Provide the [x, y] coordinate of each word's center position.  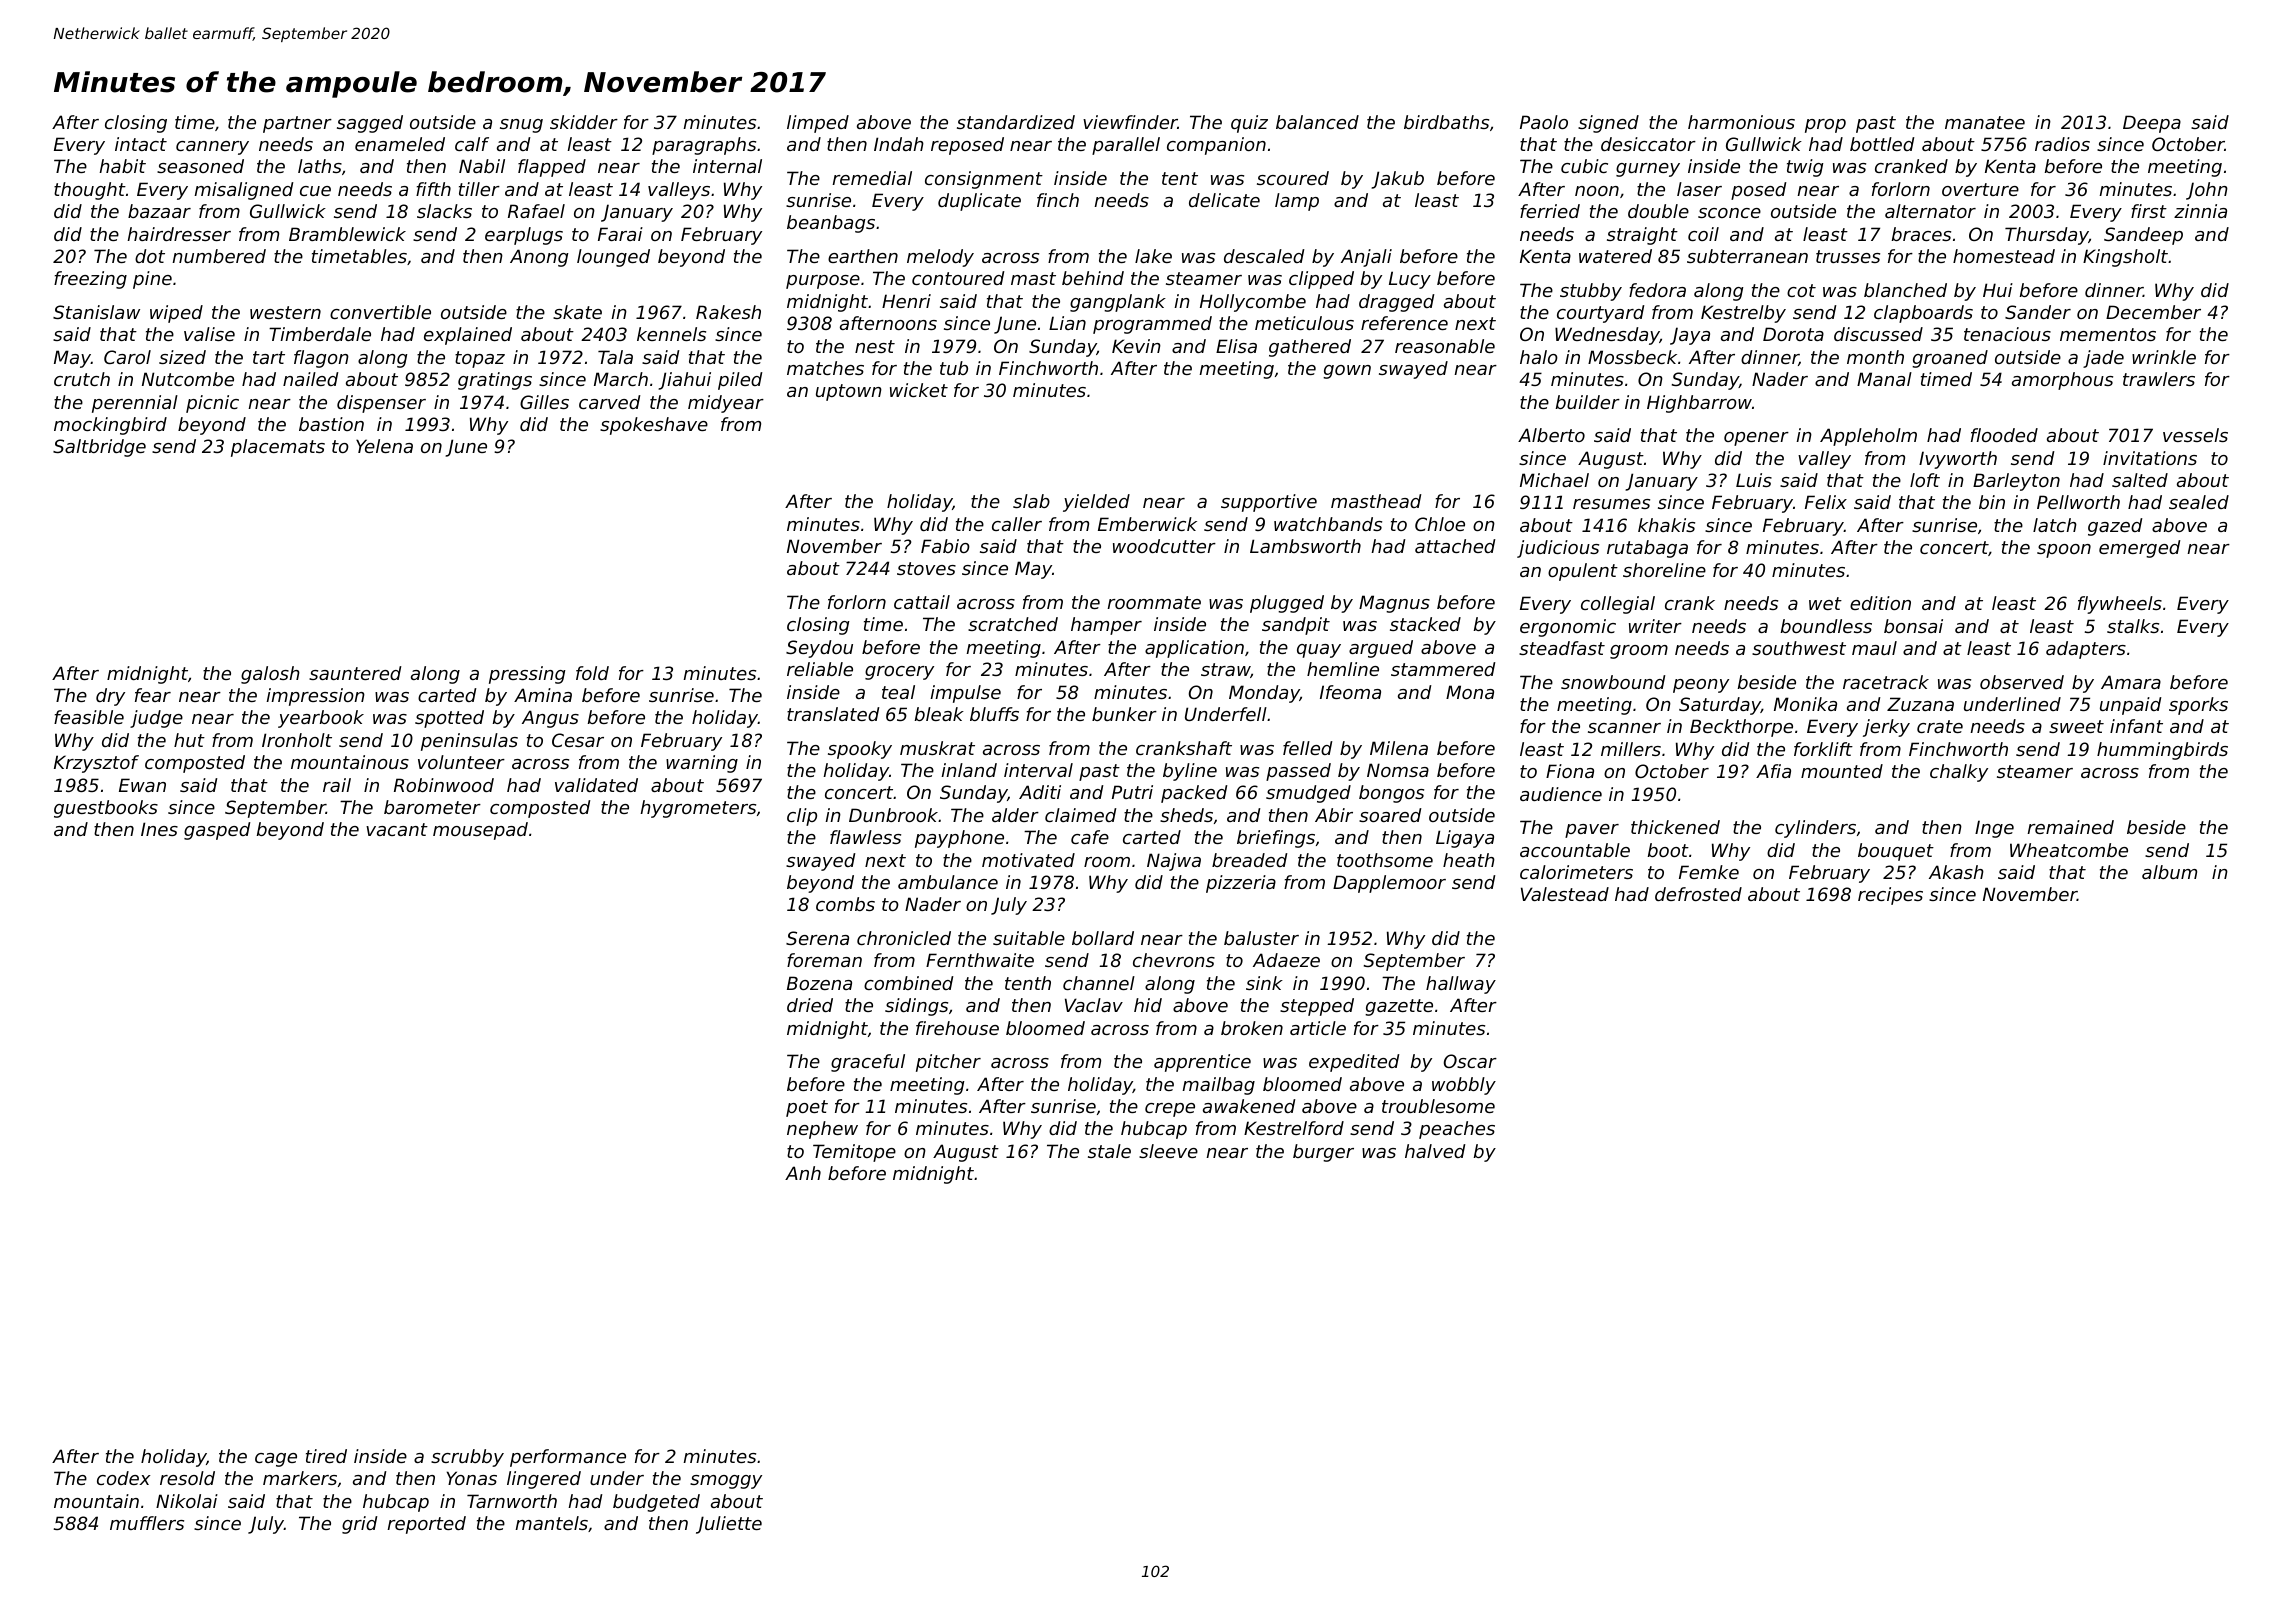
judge [156, 719]
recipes [1890, 896]
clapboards [1923, 314]
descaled [1264, 256]
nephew [822, 1130]
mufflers [147, 1523]
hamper [1106, 626]
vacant [397, 829]
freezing [90, 280]
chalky [1959, 773]
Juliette [729, 1525]
